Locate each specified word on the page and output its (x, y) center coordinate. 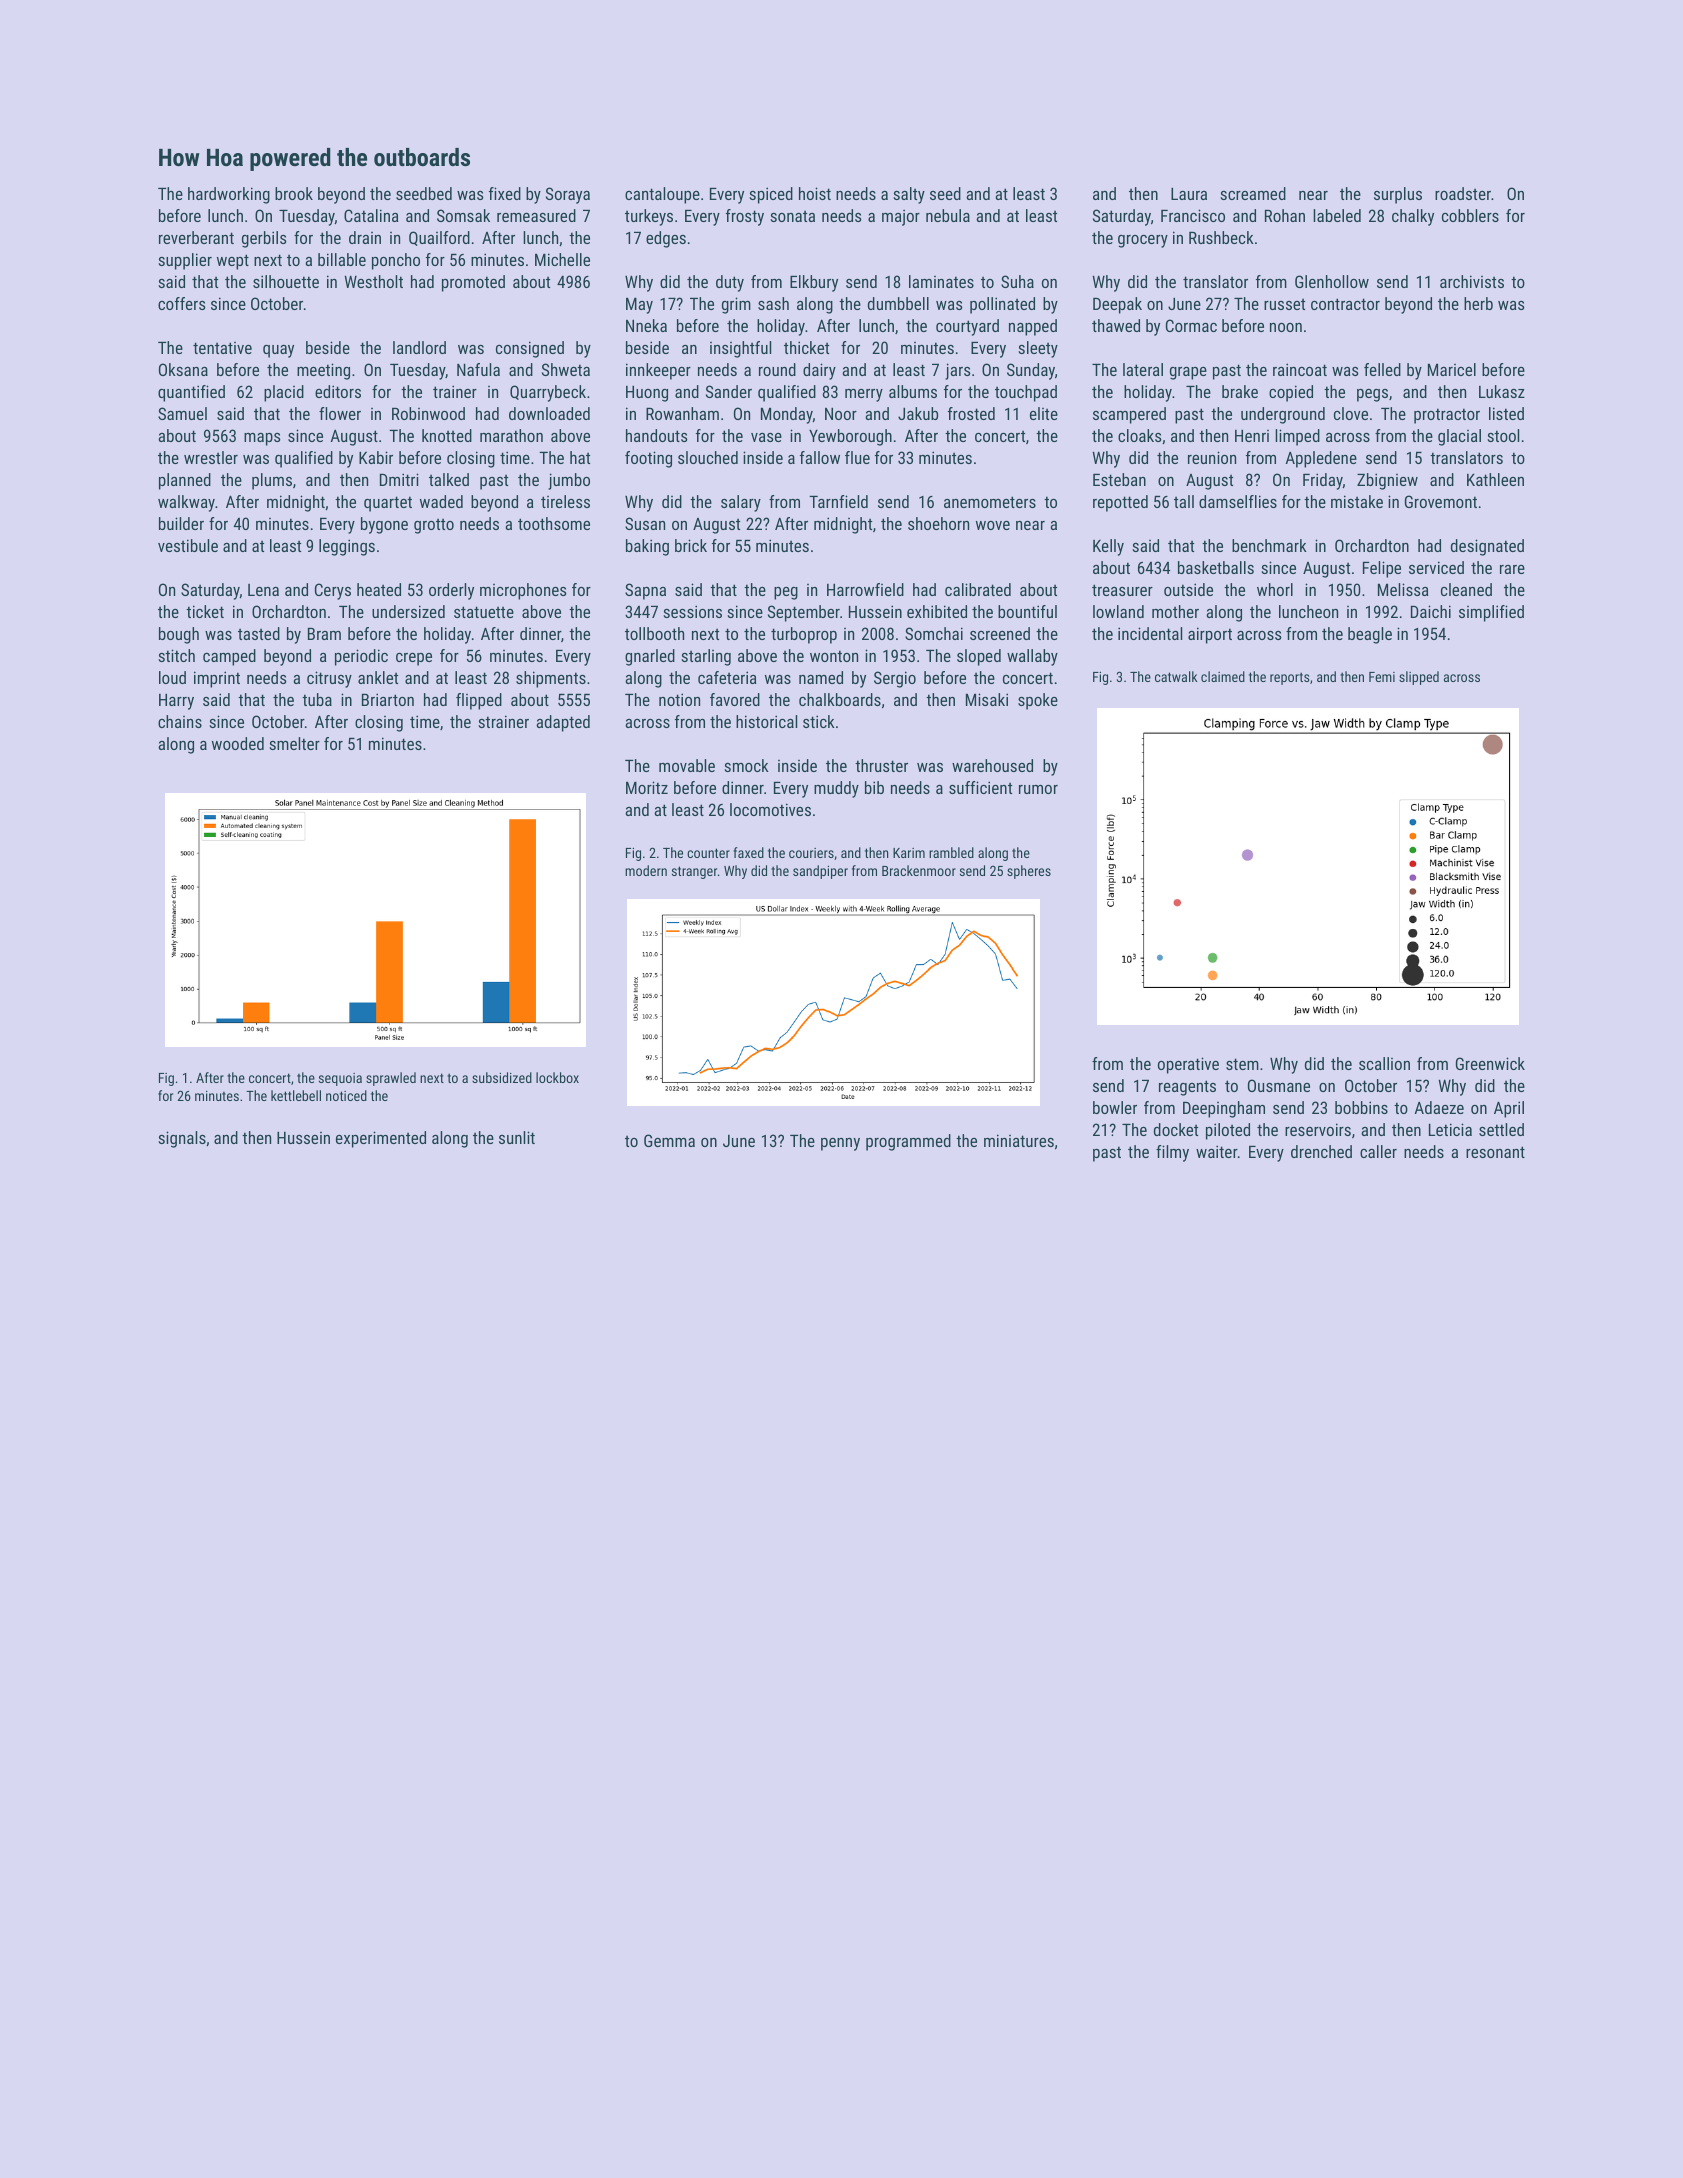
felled (1382, 369)
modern (646, 870)
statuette (484, 612)
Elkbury (814, 283)
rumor (1038, 789)
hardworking (229, 195)
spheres (1029, 872)
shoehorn (938, 523)
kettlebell (296, 1095)
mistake (1357, 501)
